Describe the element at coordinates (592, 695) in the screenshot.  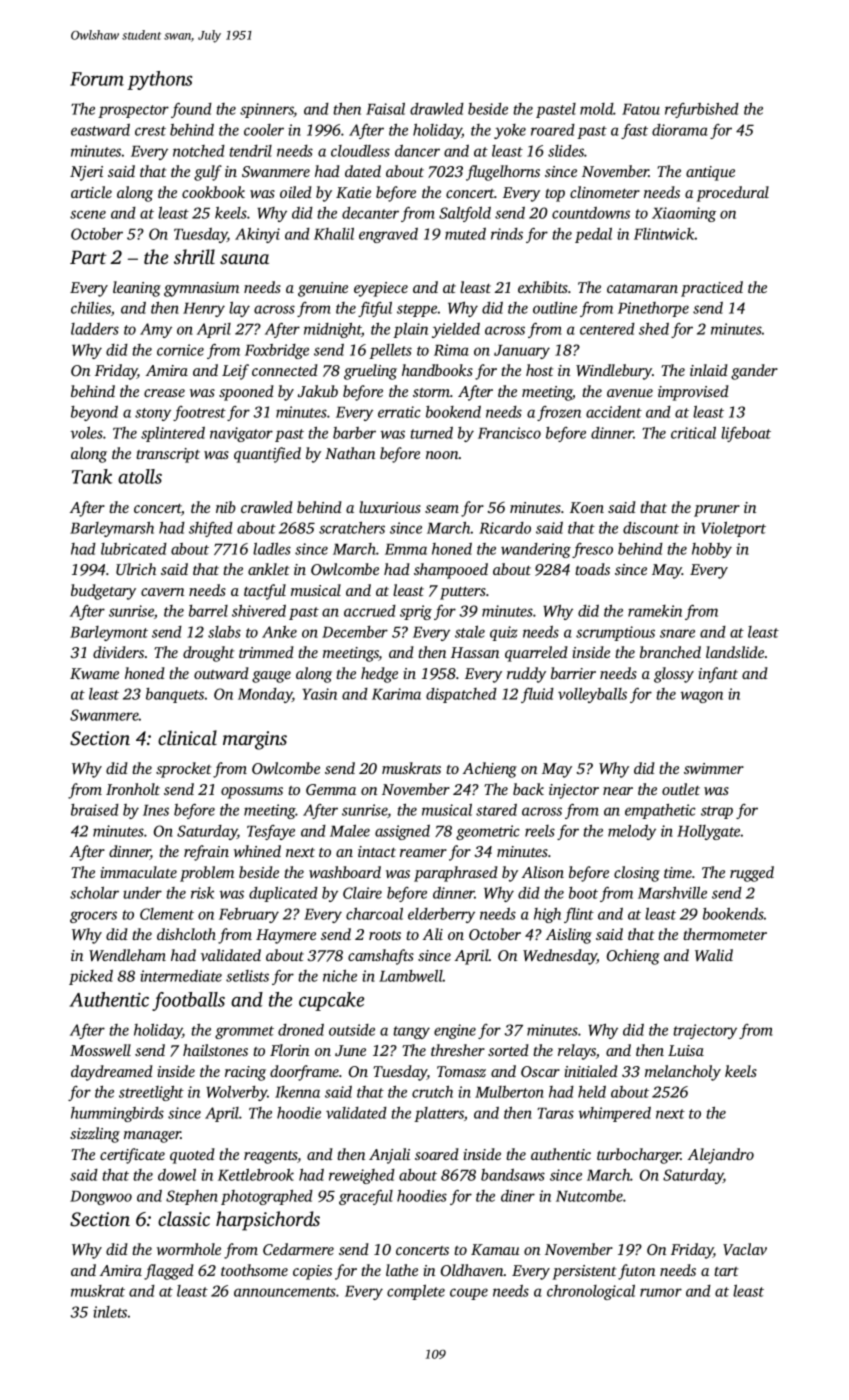
I see `volleyballs` at that location.
